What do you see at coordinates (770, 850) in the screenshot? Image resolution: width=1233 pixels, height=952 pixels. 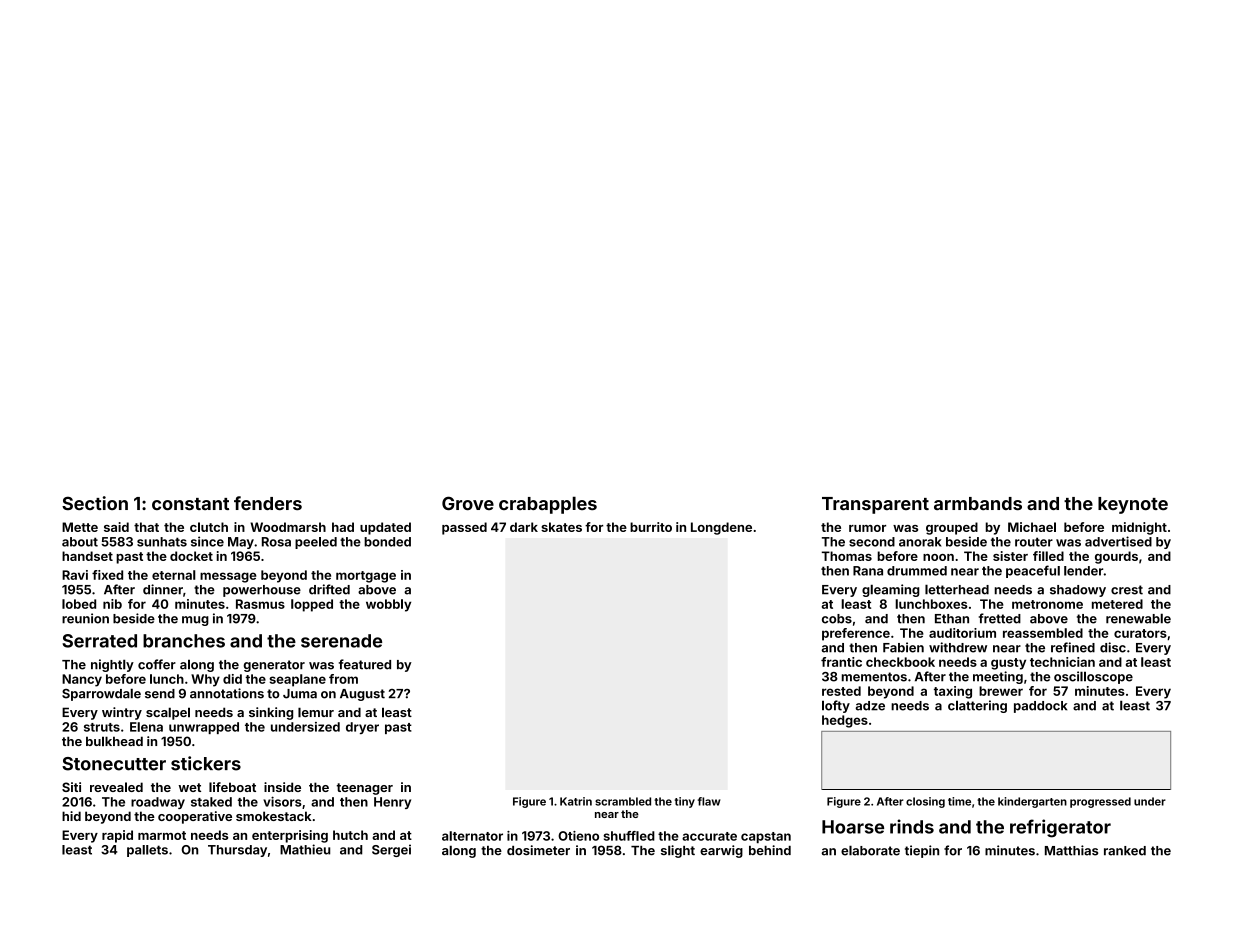 I see `behind` at bounding box center [770, 850].
